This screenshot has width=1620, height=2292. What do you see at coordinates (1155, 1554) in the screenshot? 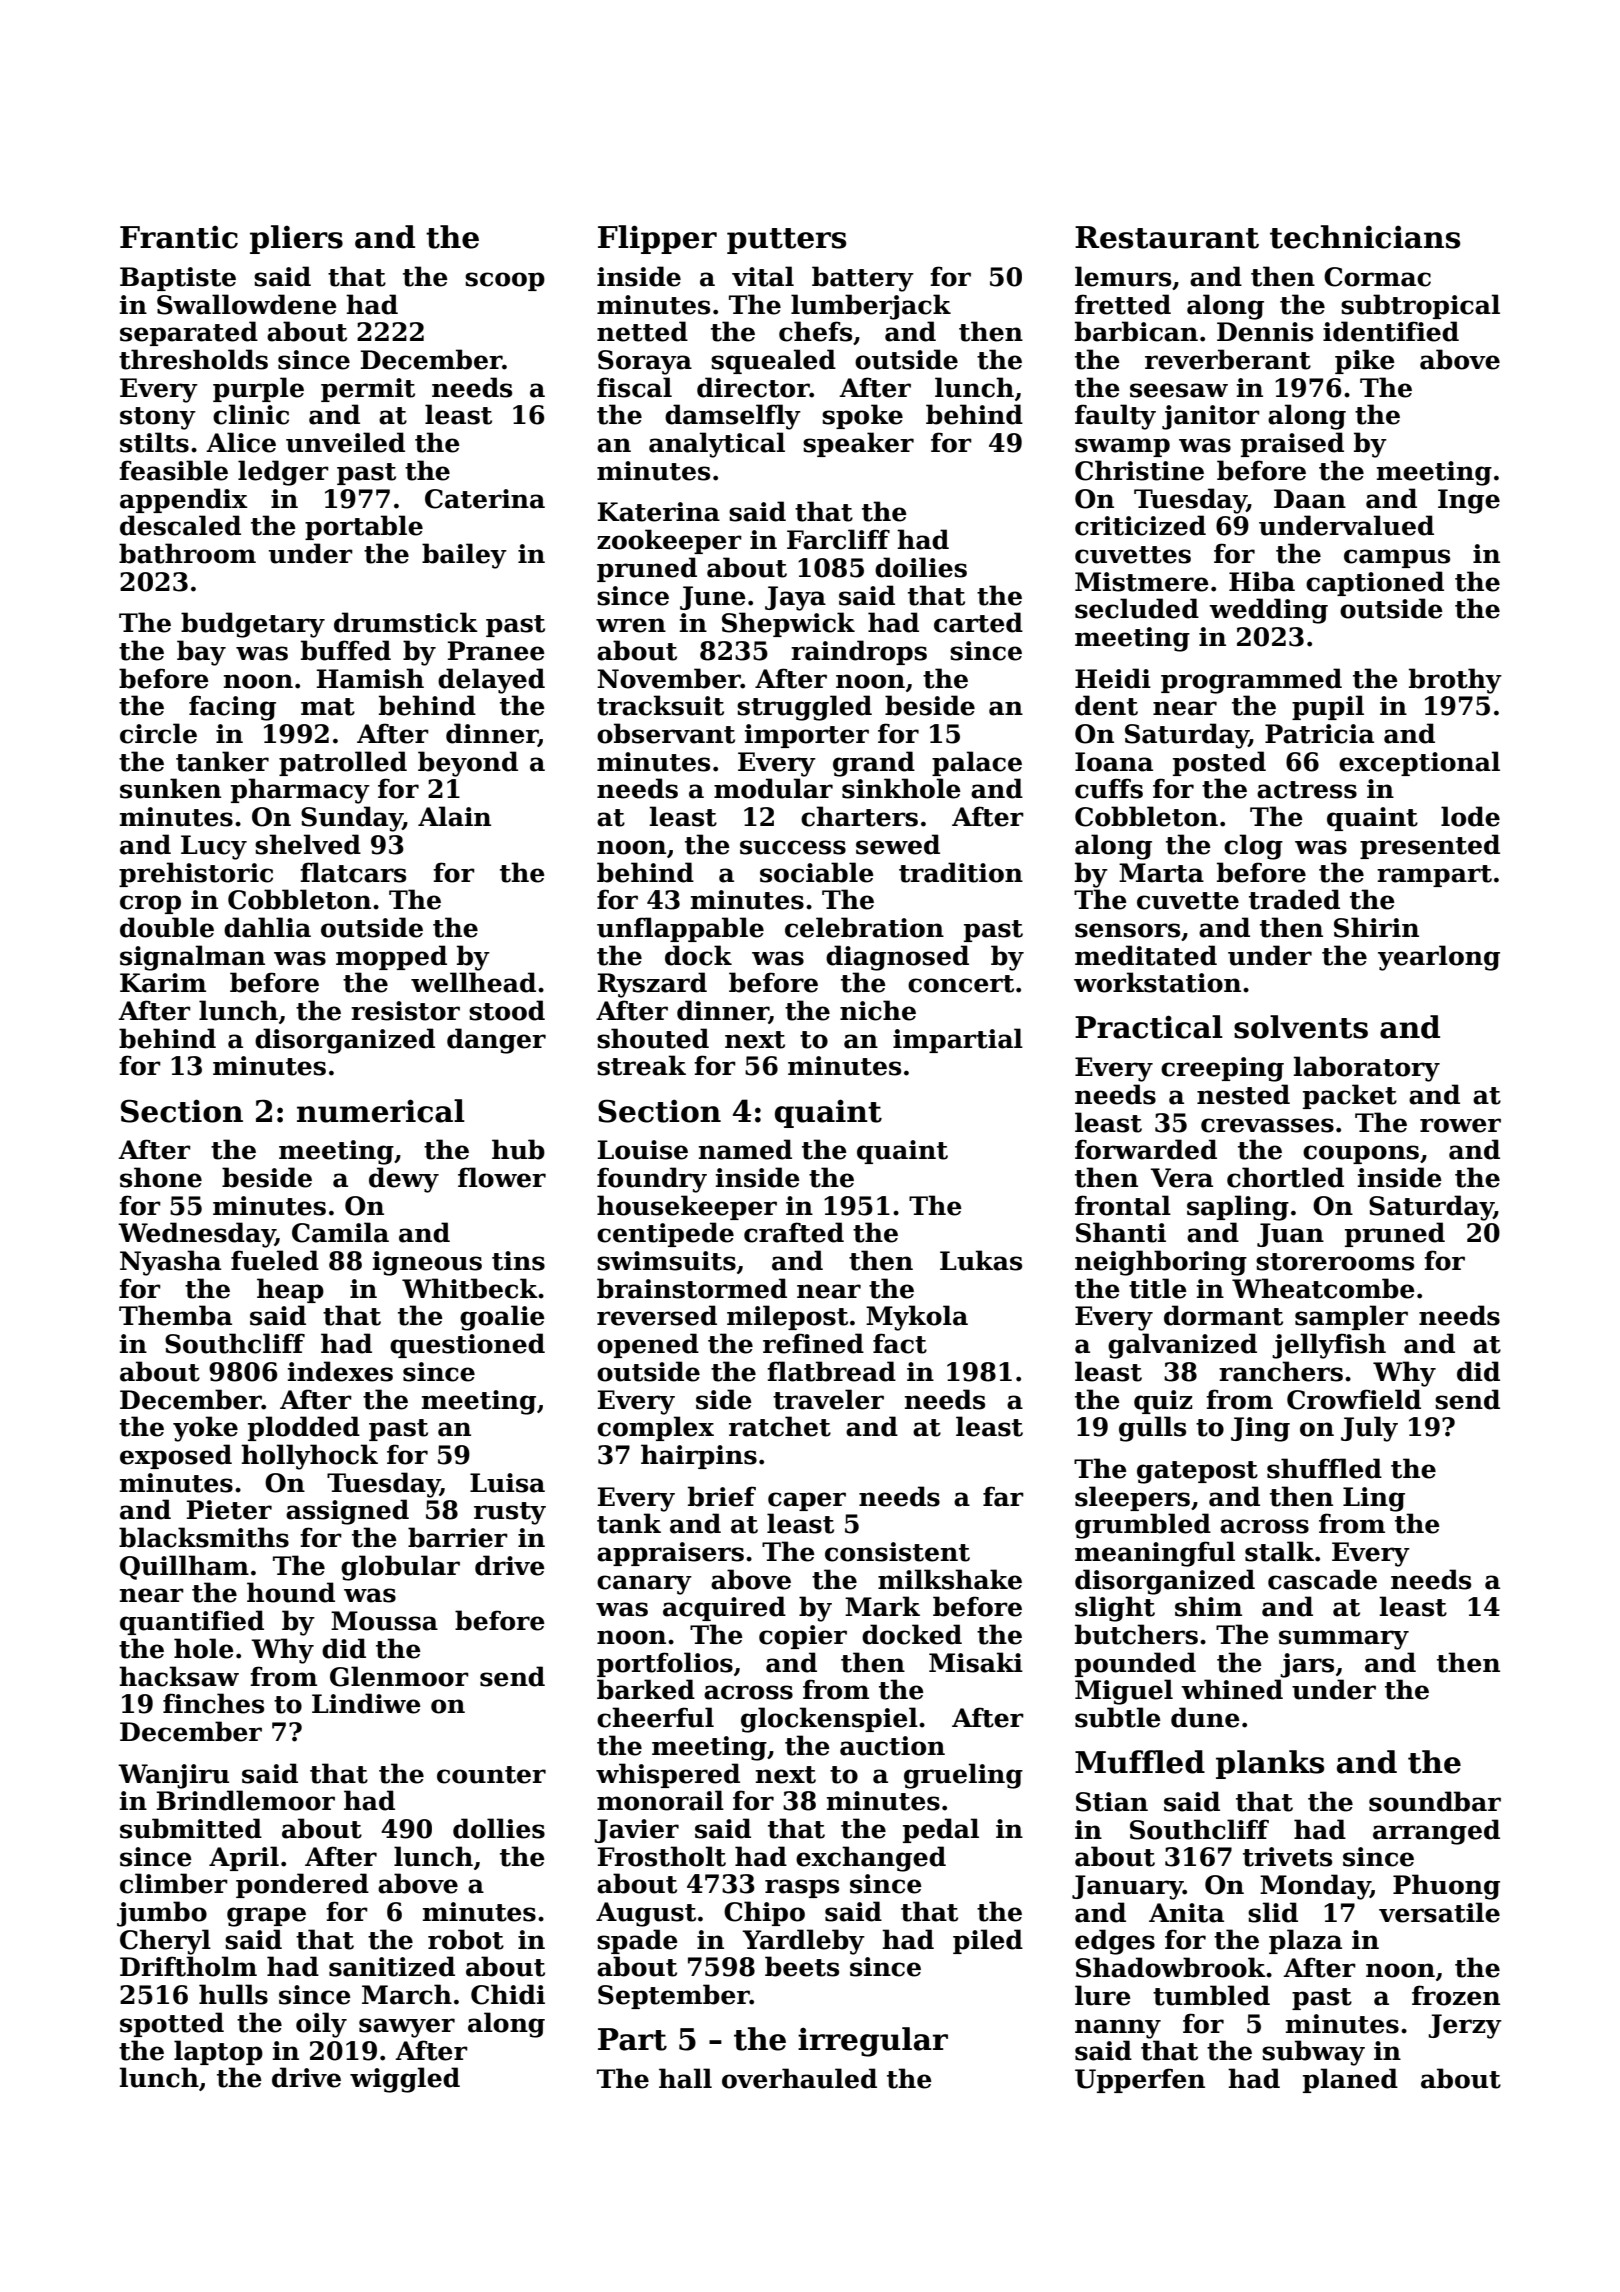
I see `meaningful` at bounding box center [1155, 1554].
